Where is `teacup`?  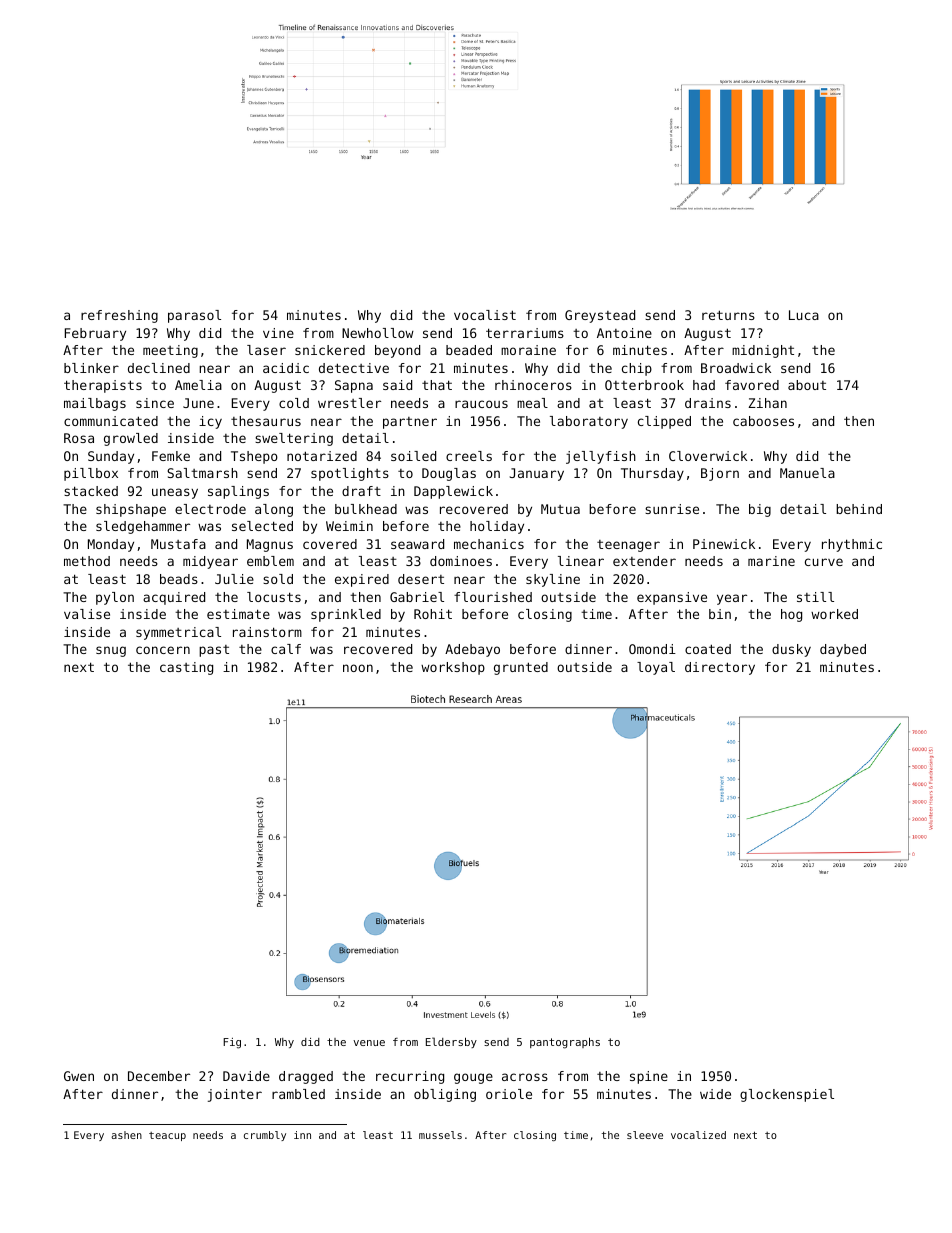
teacup is located at coordinates (167, 1136).
